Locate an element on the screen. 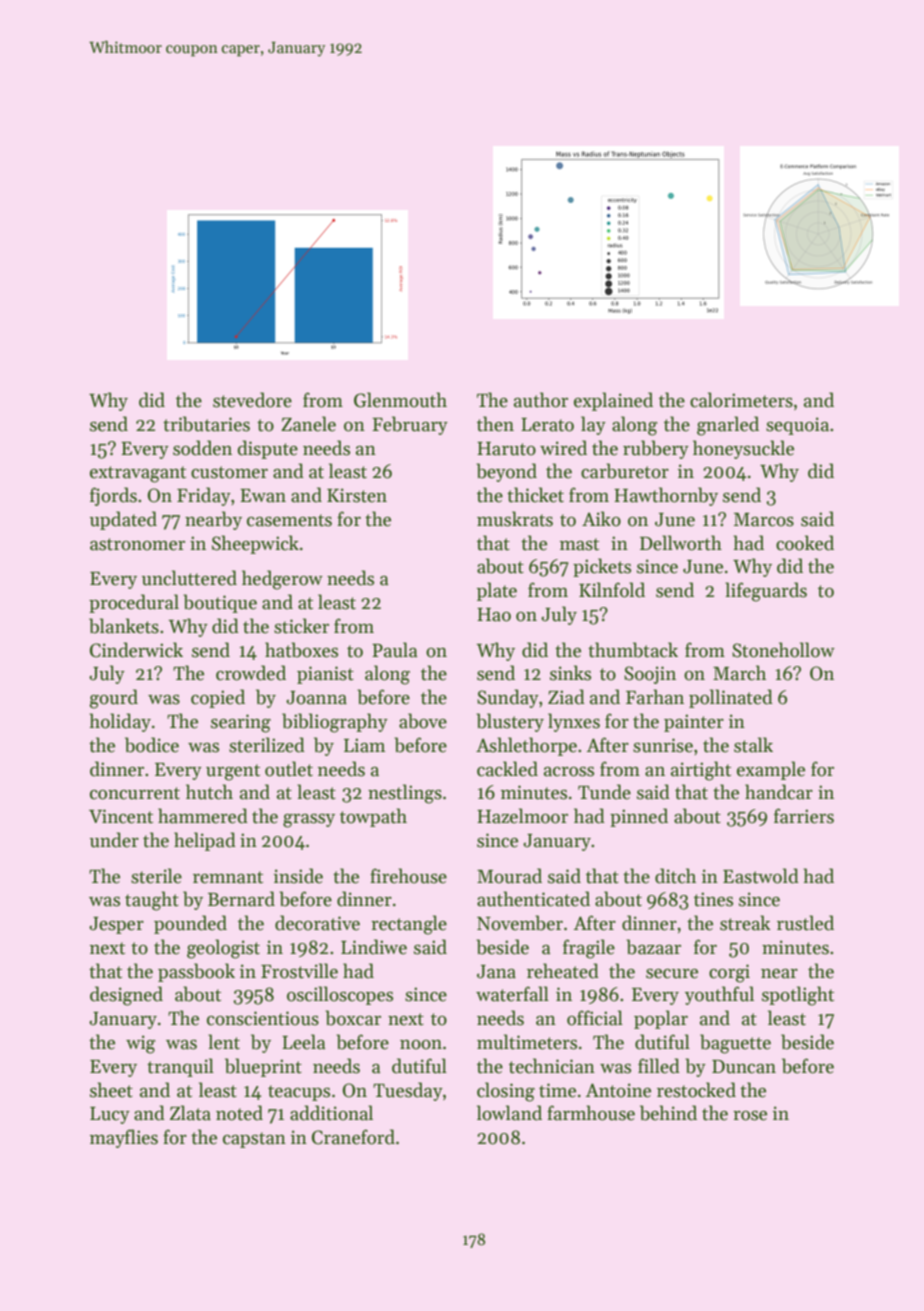 The width and height of the screenshot is (924, 1311). pinned is located at coordinates (639, 817).
